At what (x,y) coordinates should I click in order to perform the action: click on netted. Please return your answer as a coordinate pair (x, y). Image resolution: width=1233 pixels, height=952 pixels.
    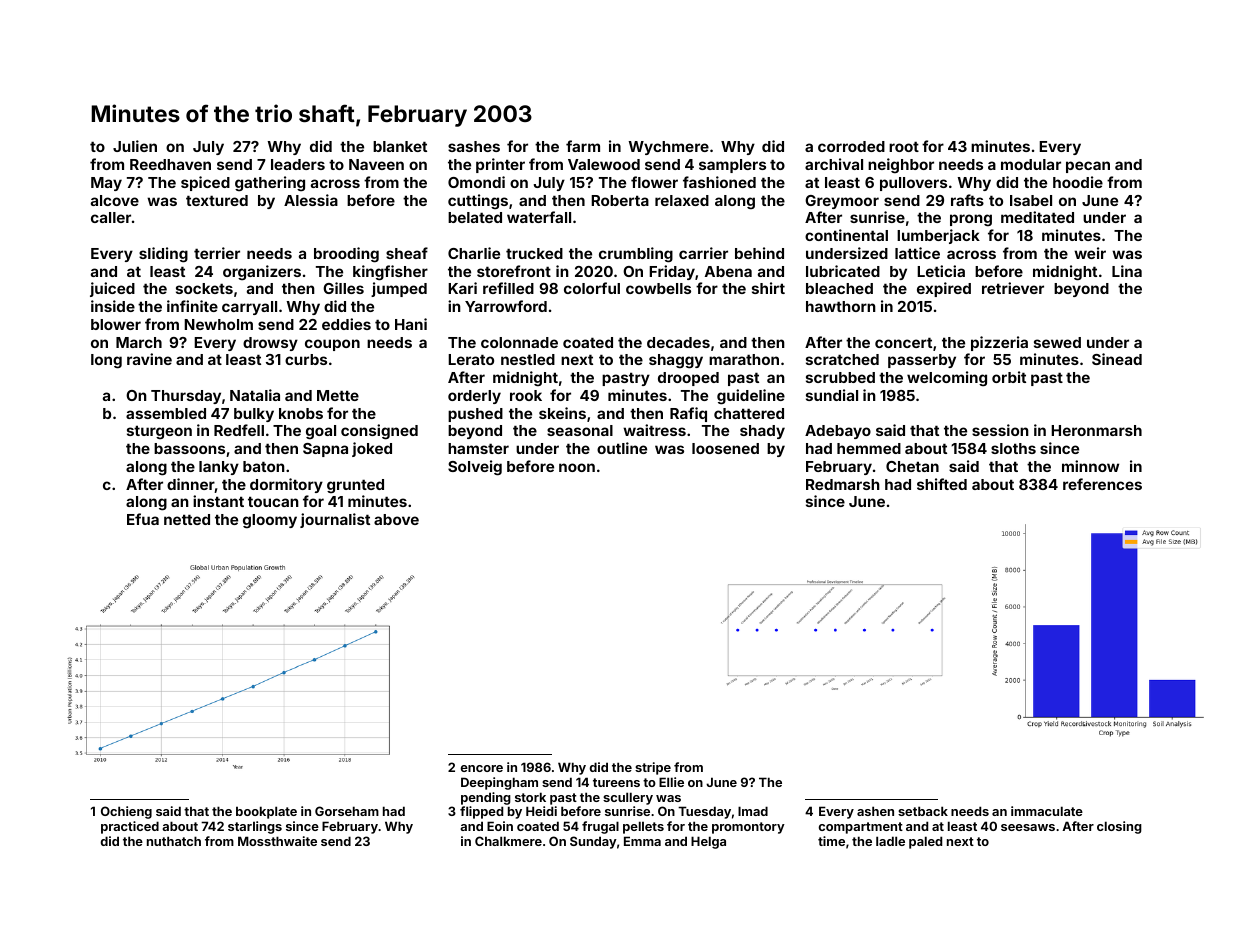
    Looking at the image, I should click on (187, 519).
